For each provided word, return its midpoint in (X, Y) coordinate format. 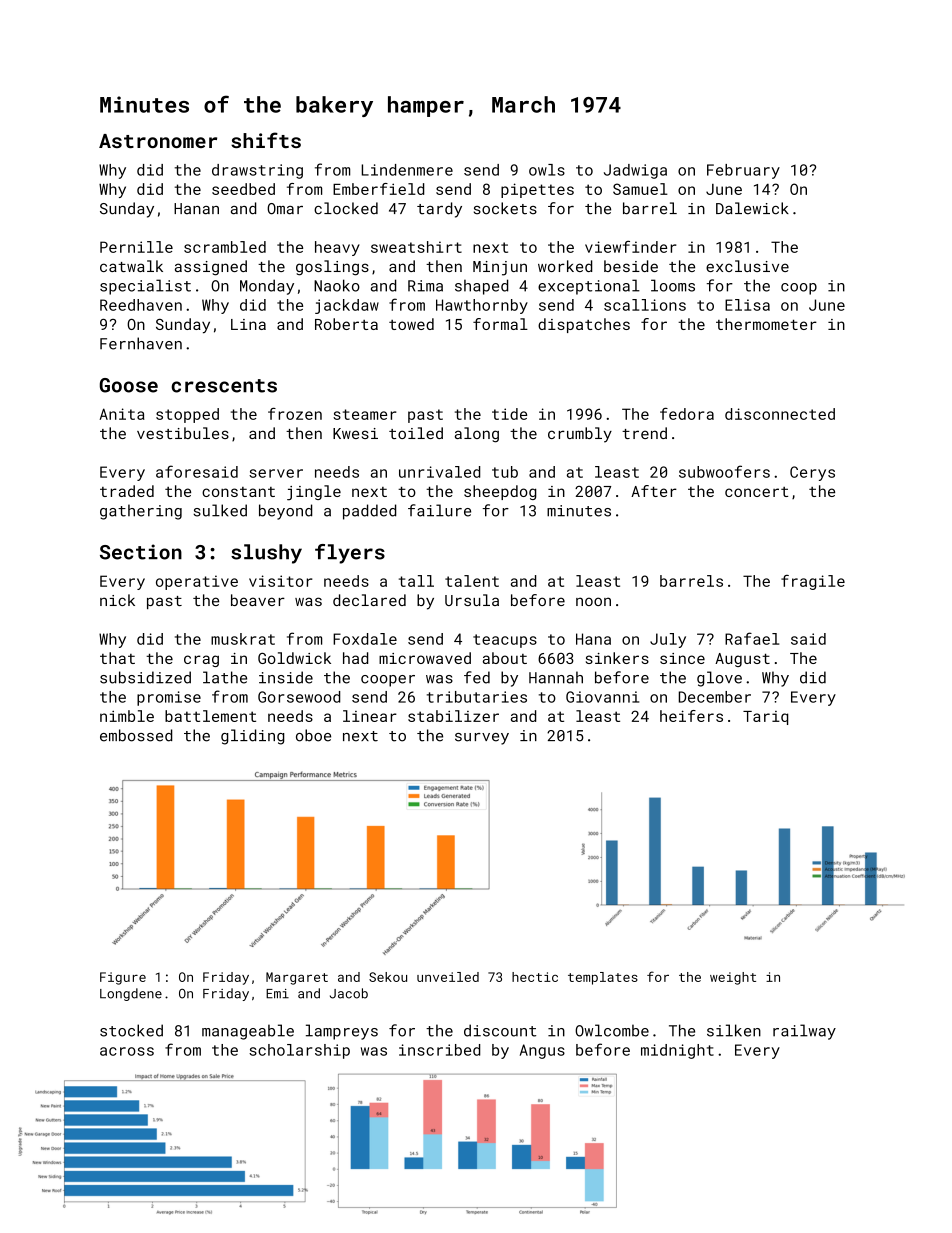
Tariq (765, 718)
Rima (425, 286)
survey (482, 739)
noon (593, 601)
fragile (813, 582)
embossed (136, 735)
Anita (122, 414)
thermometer (766, 324)
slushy (266, 554)
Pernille (136, 247)
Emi (277, 994)
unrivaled (439, 472)
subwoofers (724, 471)
